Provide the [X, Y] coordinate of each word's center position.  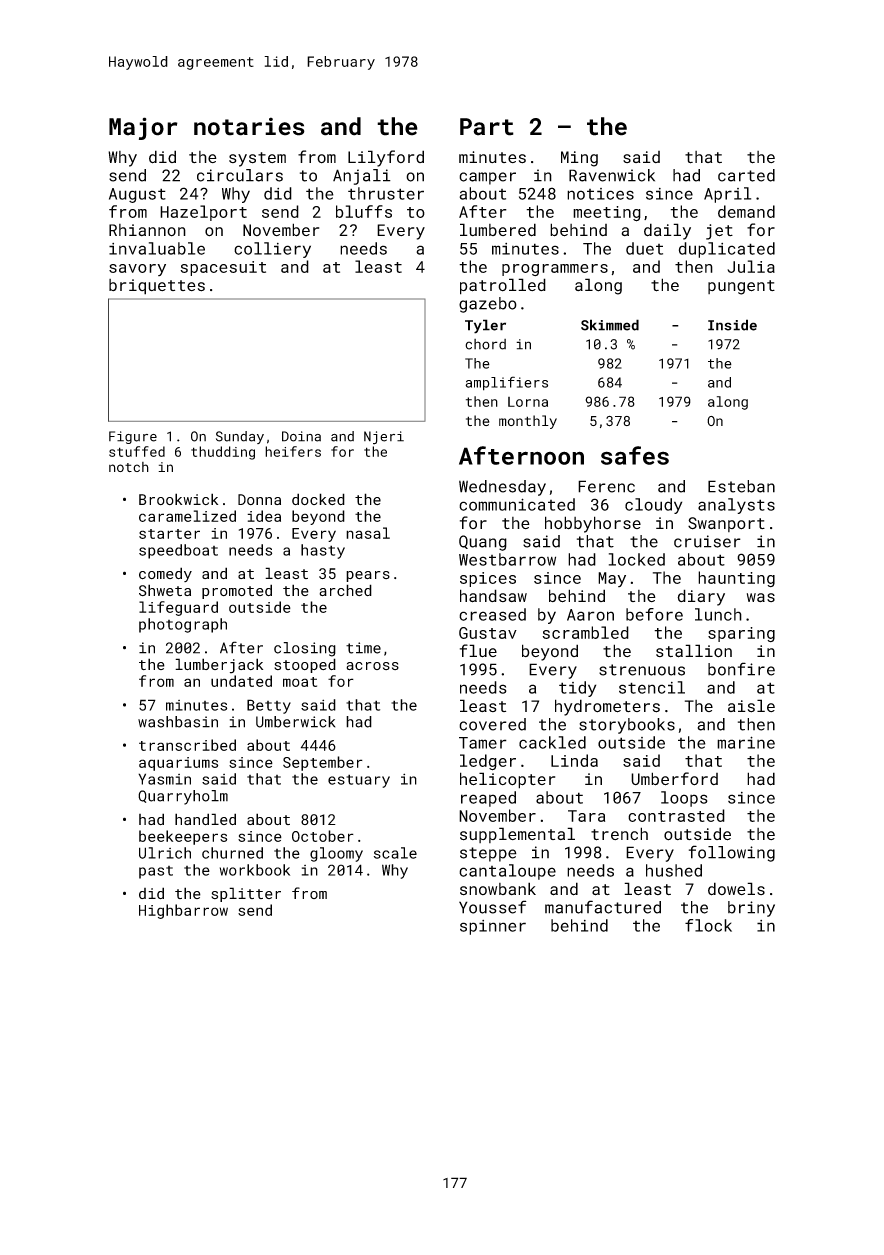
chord [485, 344]
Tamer [483, 743]
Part [487, 127]
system [257, 159]
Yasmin [164, 779]
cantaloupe [507, 872]
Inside [732, 325]
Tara [586, 816]
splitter [246, 894]
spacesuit [223, 268]
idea [264, 516]
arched [345, 590]
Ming [579, 159]
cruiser [707, 541]
